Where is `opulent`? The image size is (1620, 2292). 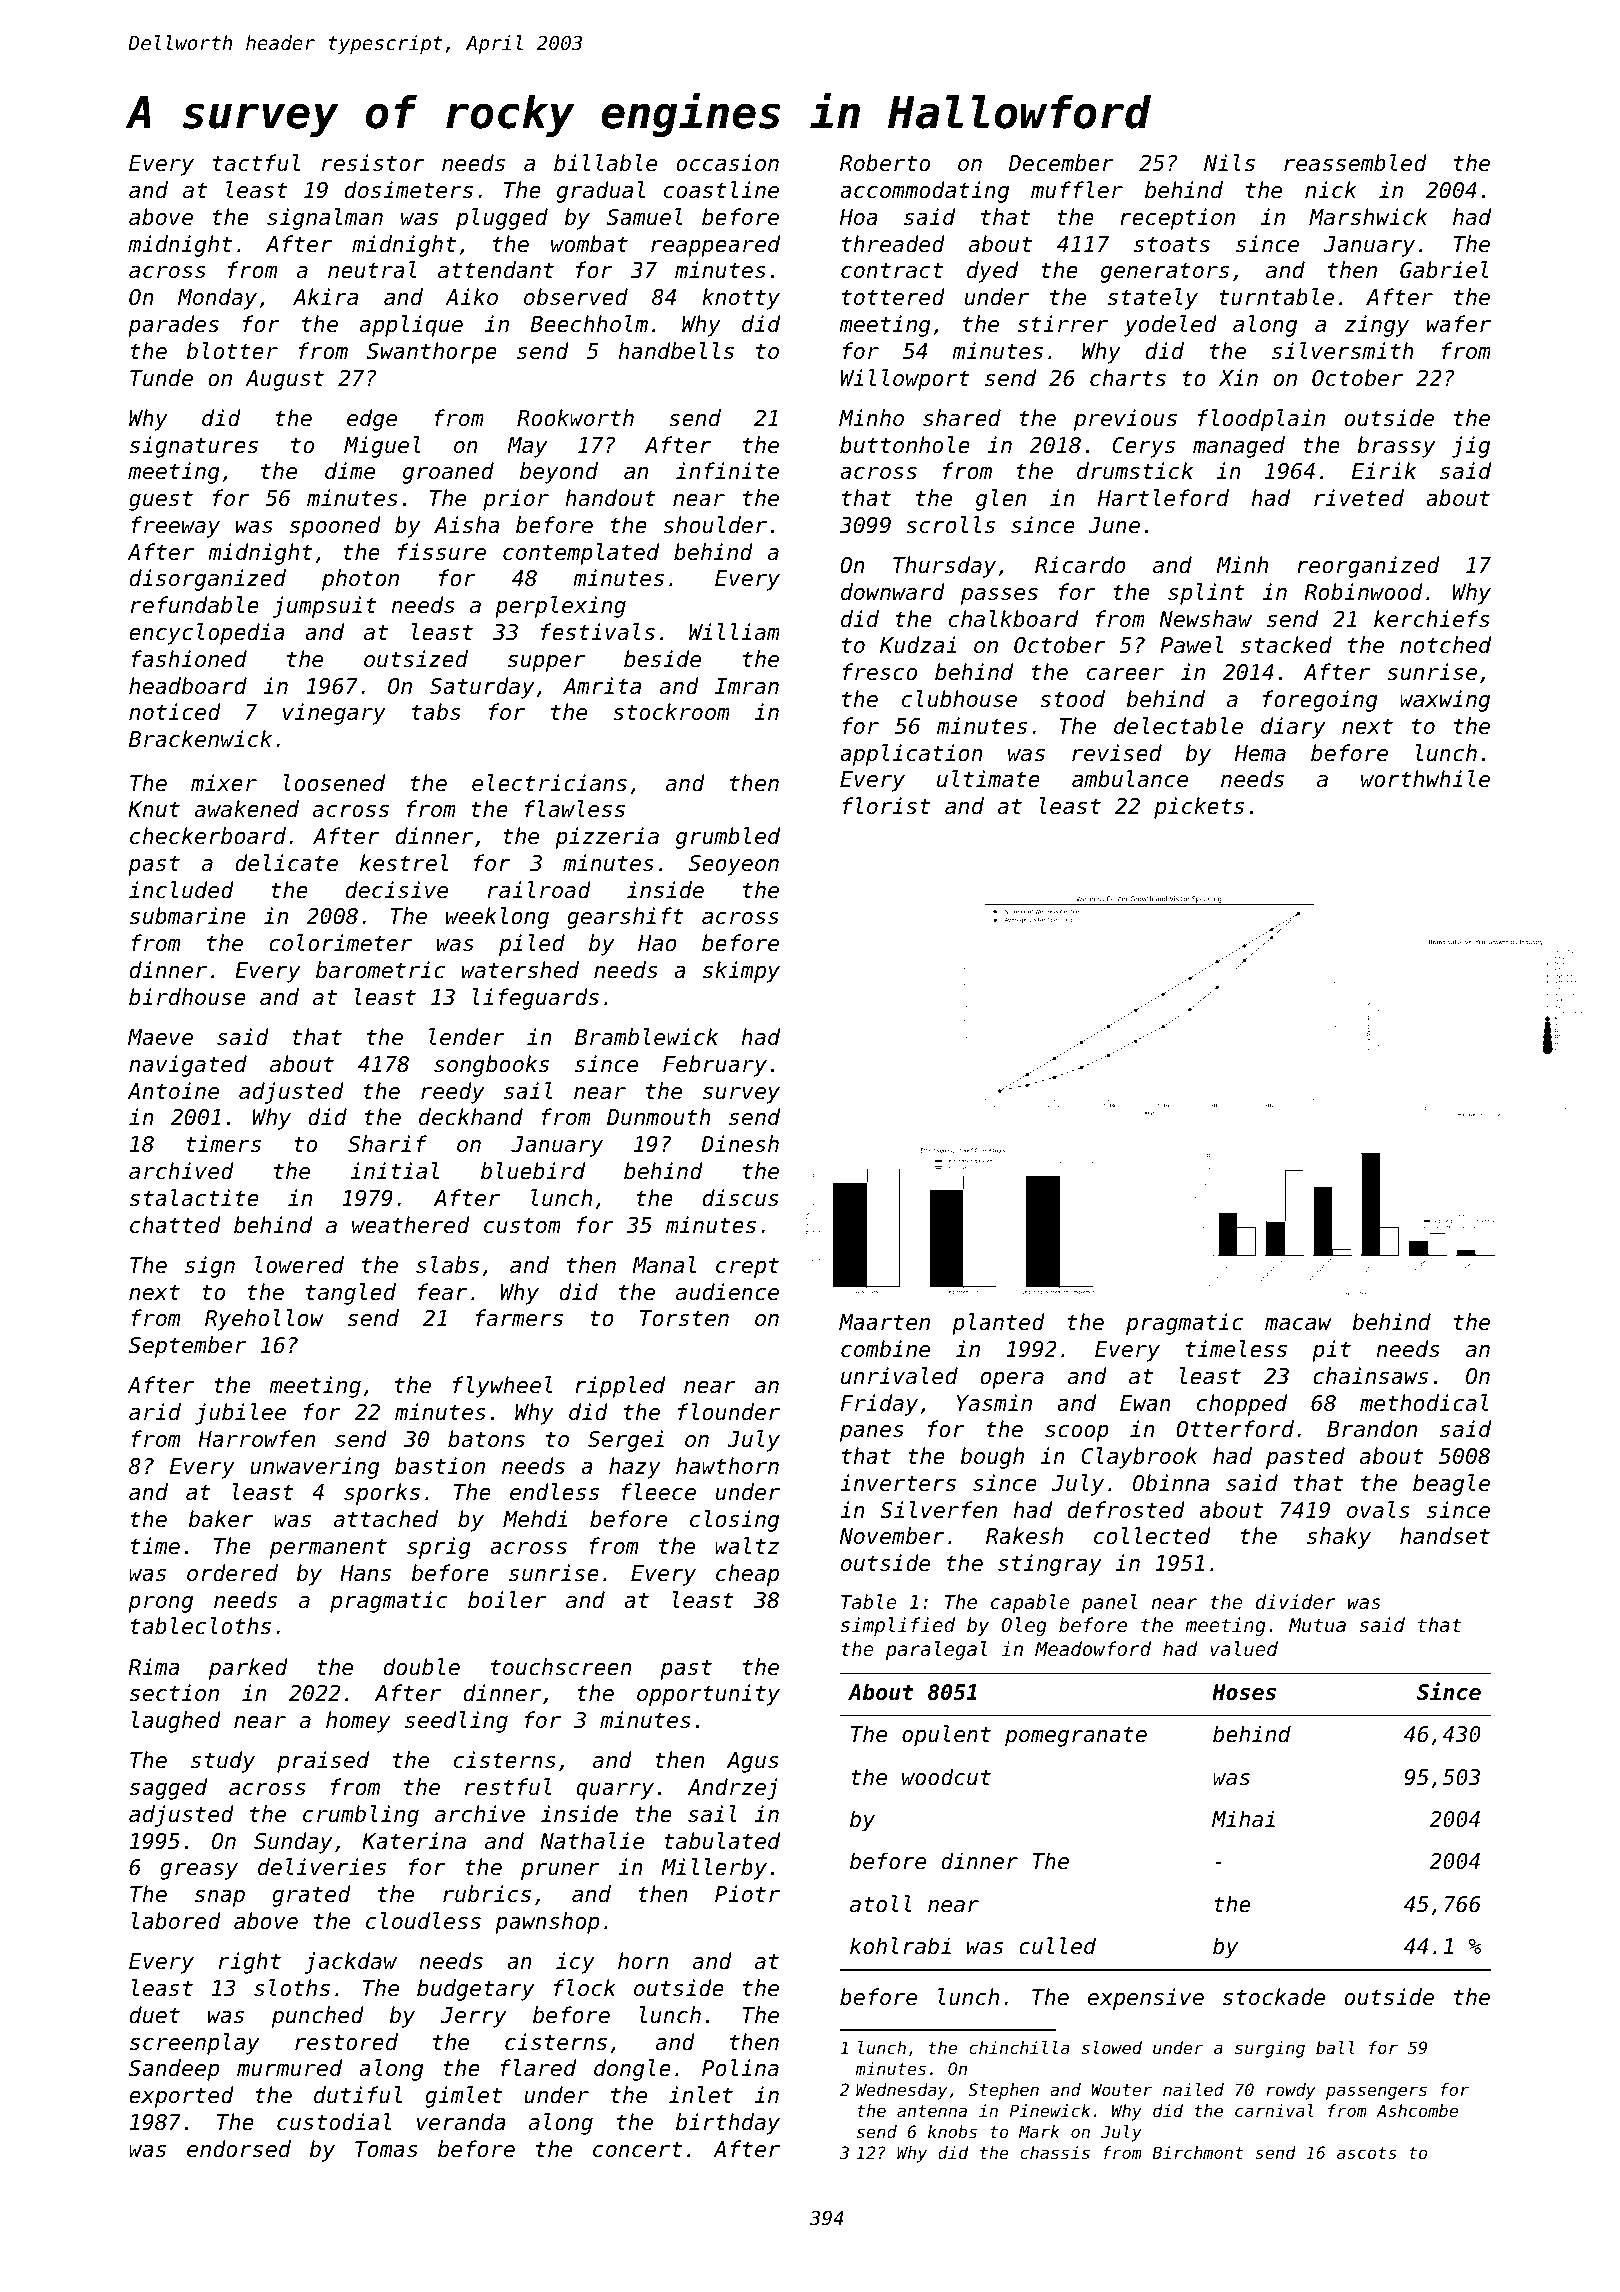 opulent is located at coordinates (946, 1736).
